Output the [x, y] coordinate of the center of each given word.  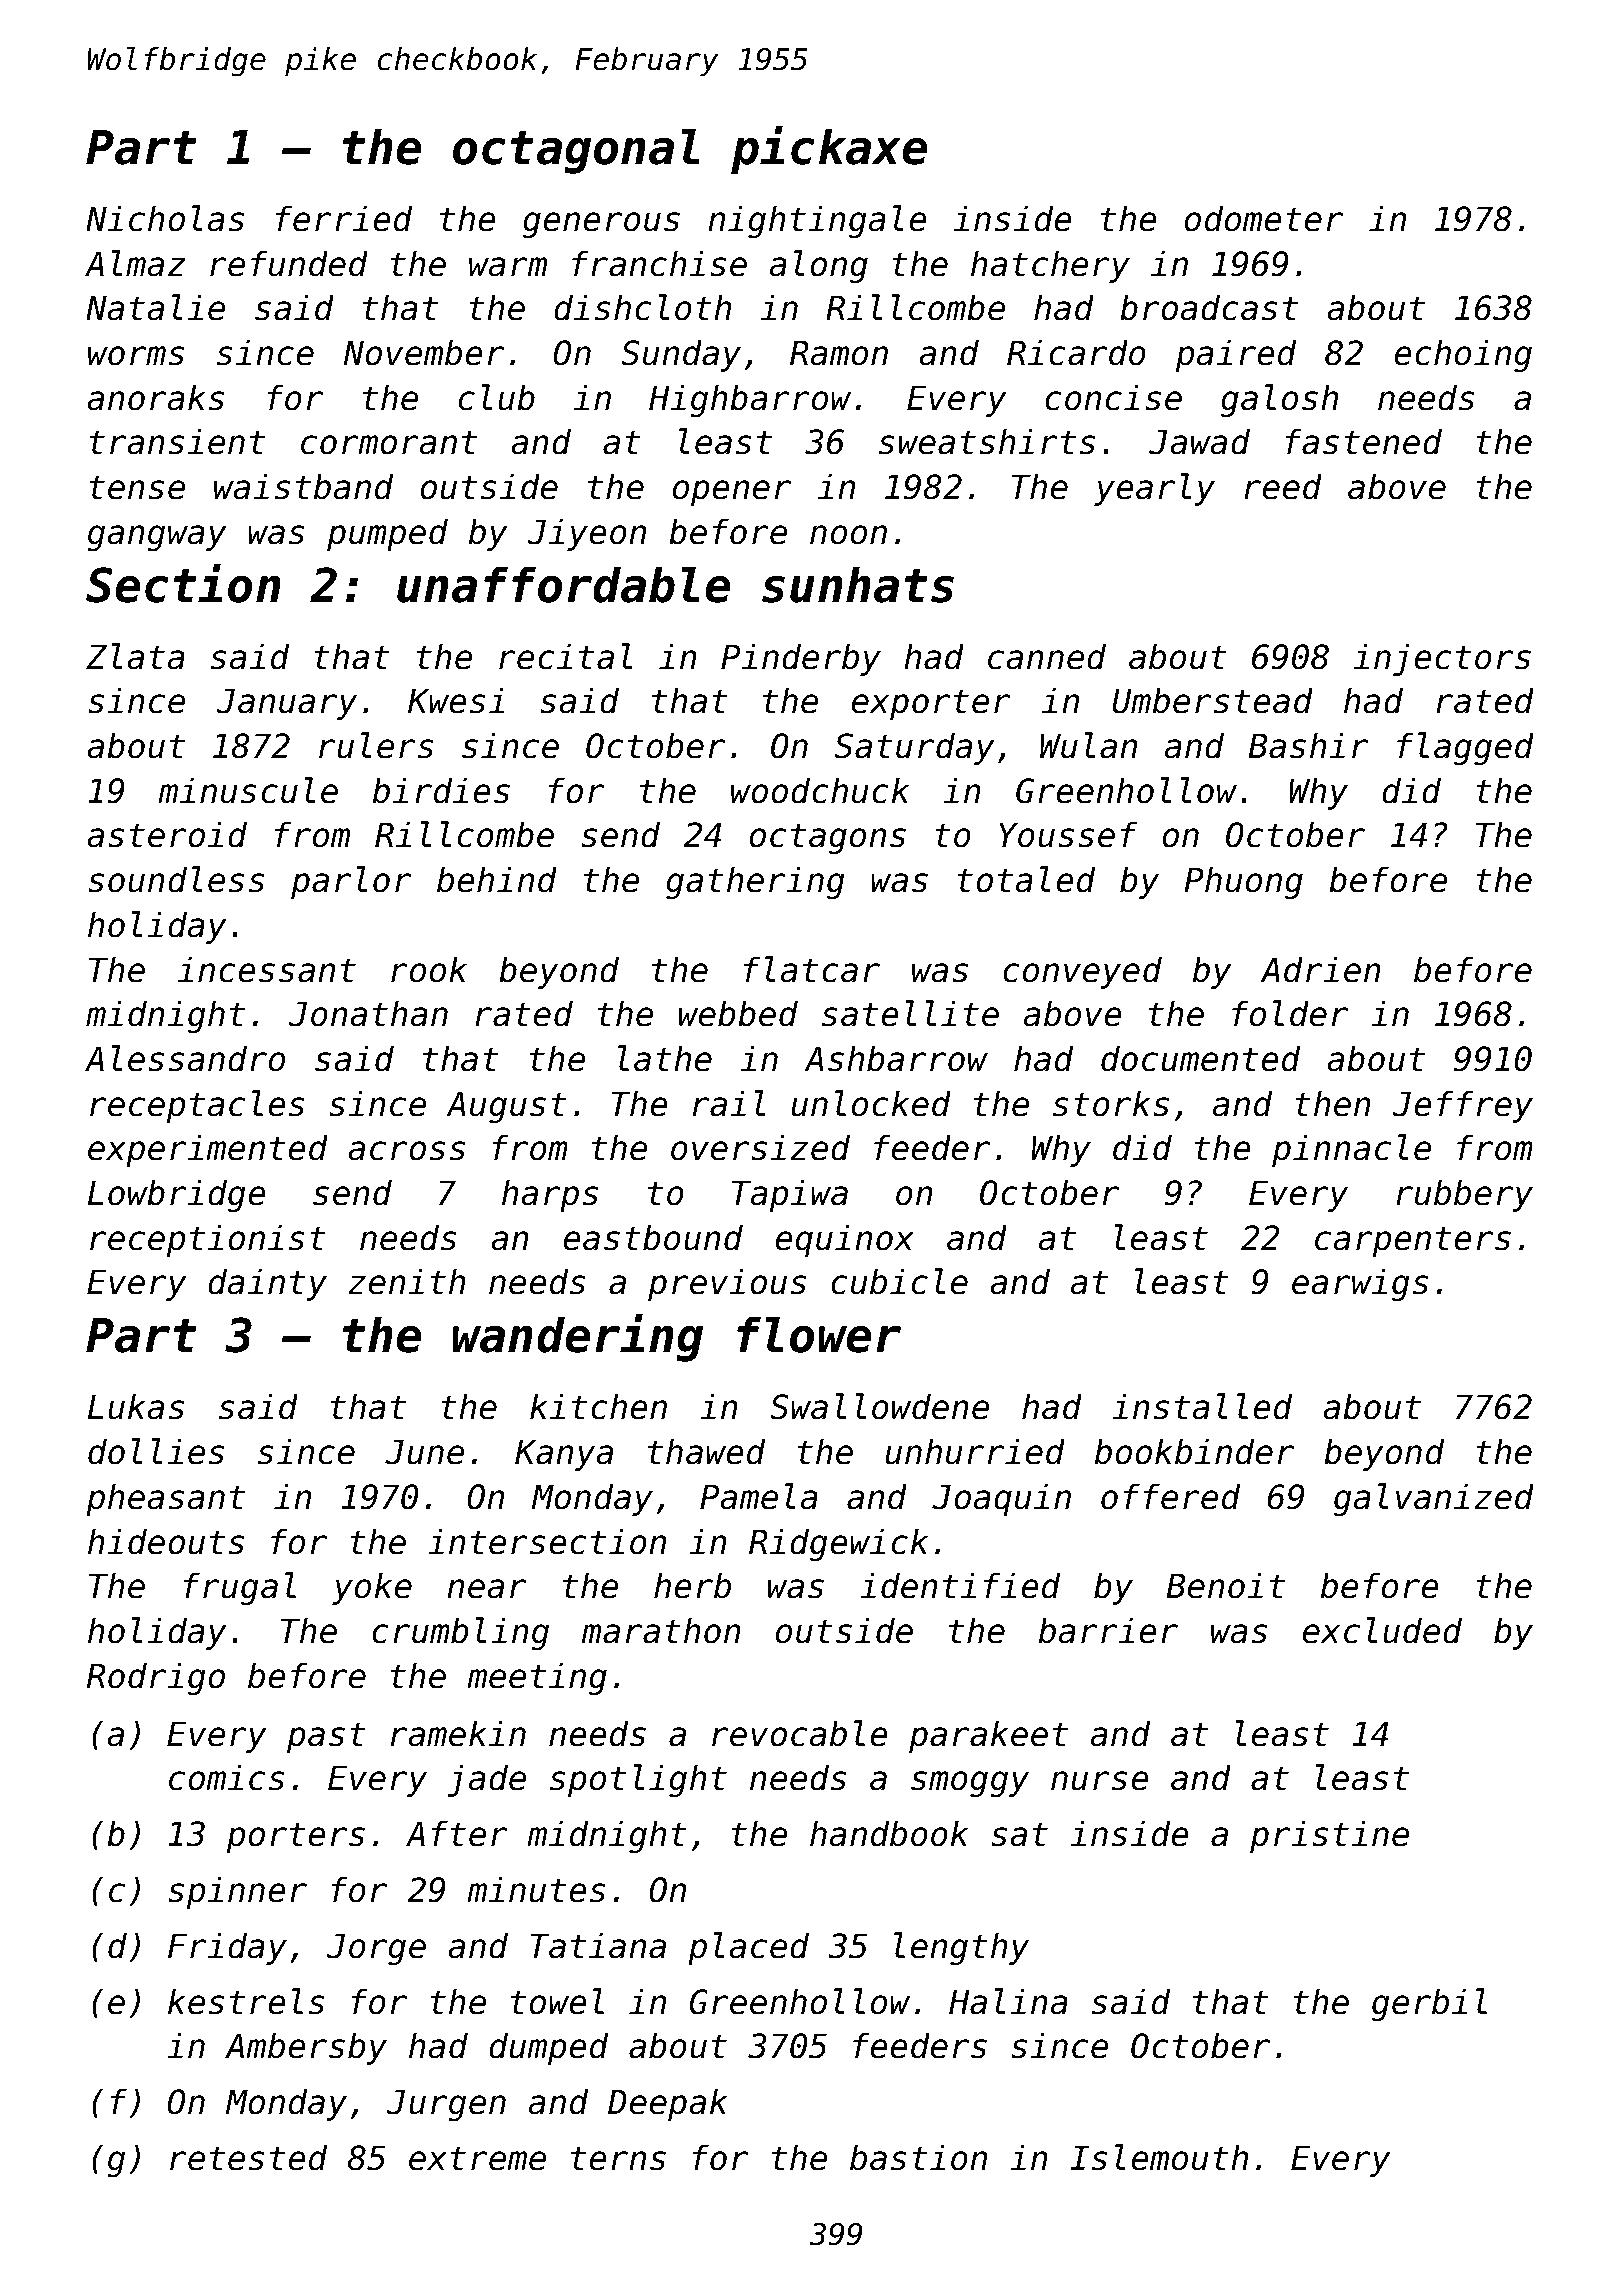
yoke [372, 1588]
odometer [1263, 218]
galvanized [1434, 1499]
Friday [227, 1948]
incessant [267, 969]
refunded [289, 263]
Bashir [1308, 745]
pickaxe [829, 150]
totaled [1026, 879]
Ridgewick [838, 1544]
